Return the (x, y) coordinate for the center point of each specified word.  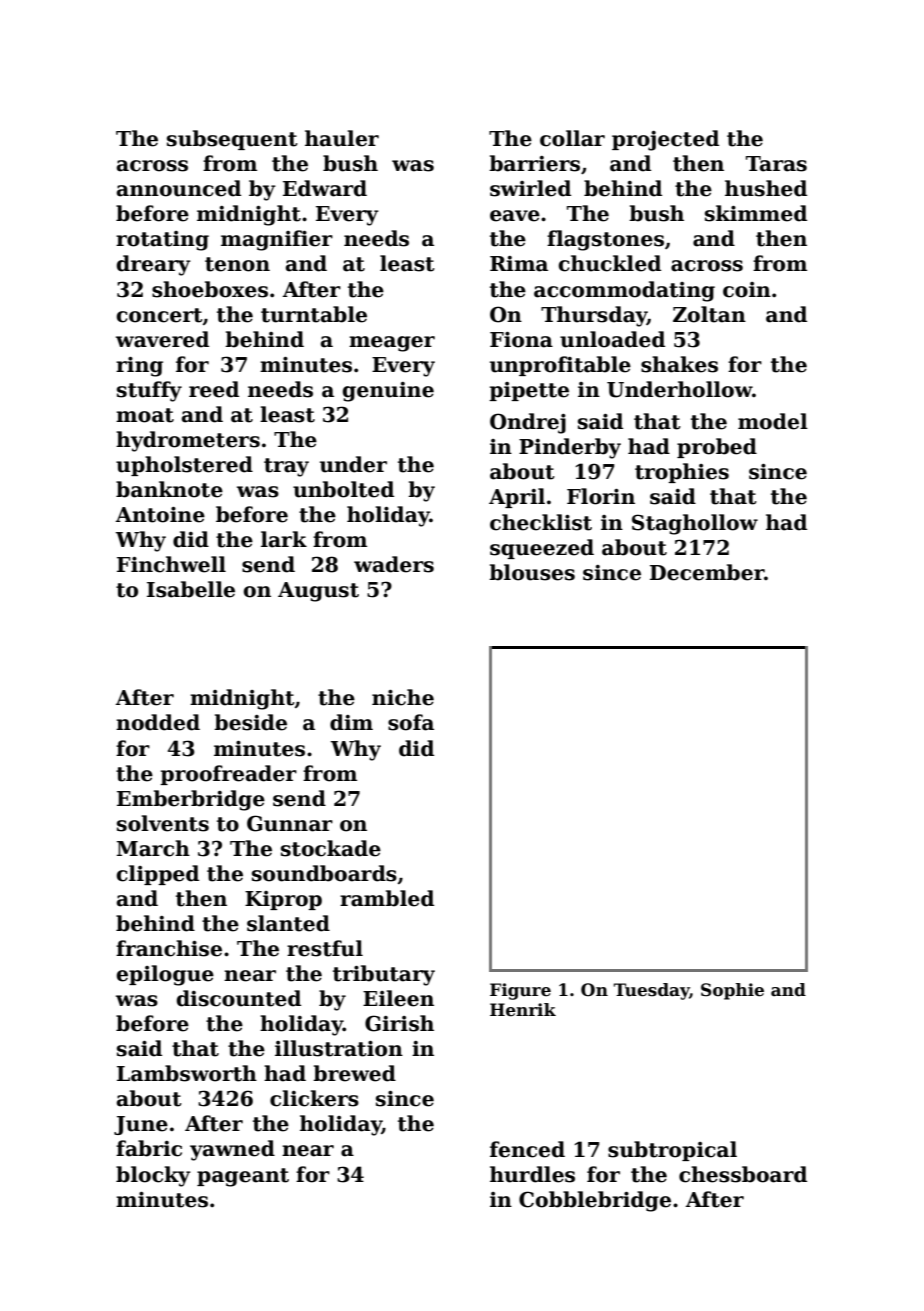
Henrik (523, 1010)
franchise (169, 948)
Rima (519, 264)
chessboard (743, 1174)
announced (179, 188)
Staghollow (695, 524)
